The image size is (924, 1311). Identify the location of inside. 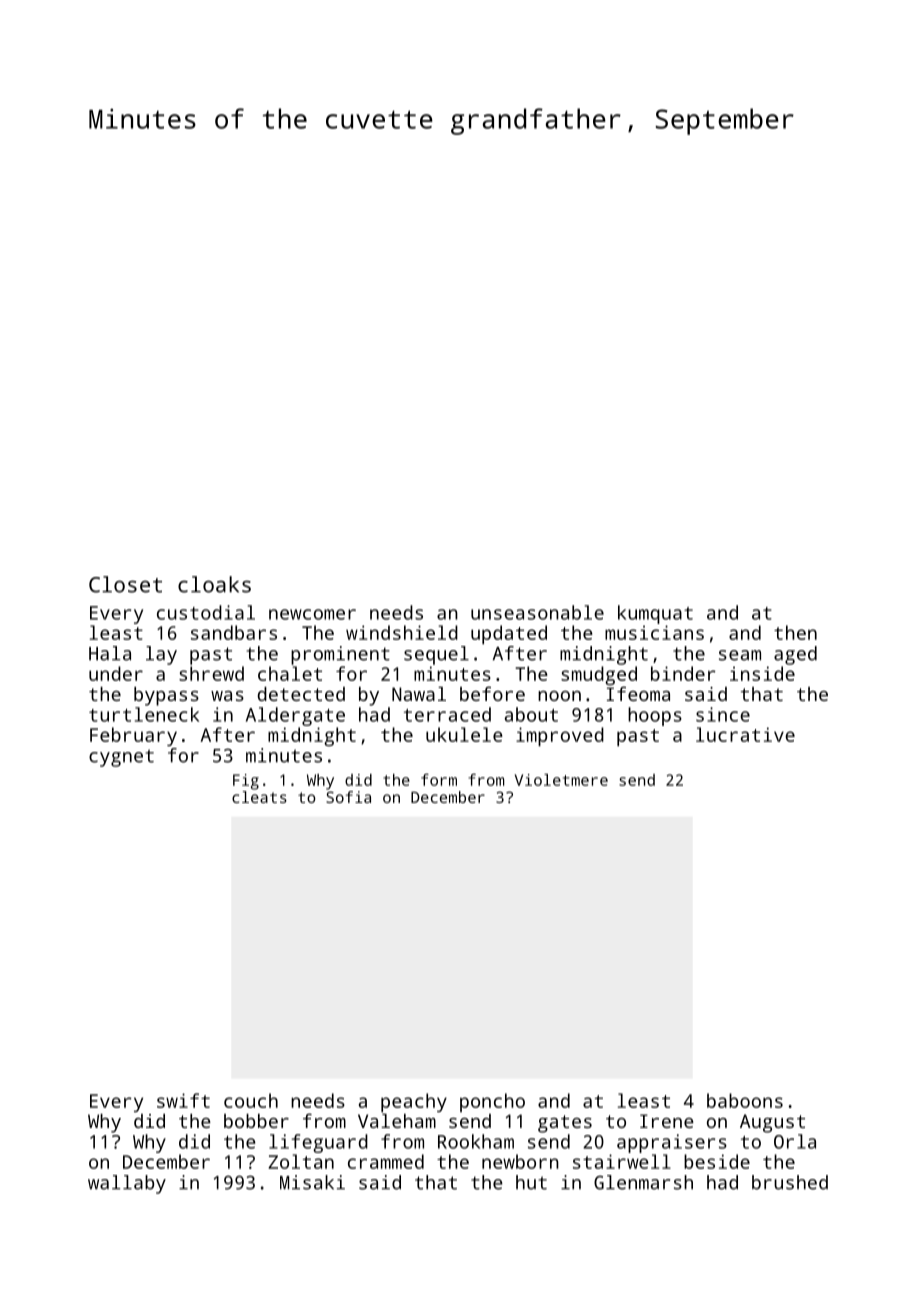
(762, 673).
